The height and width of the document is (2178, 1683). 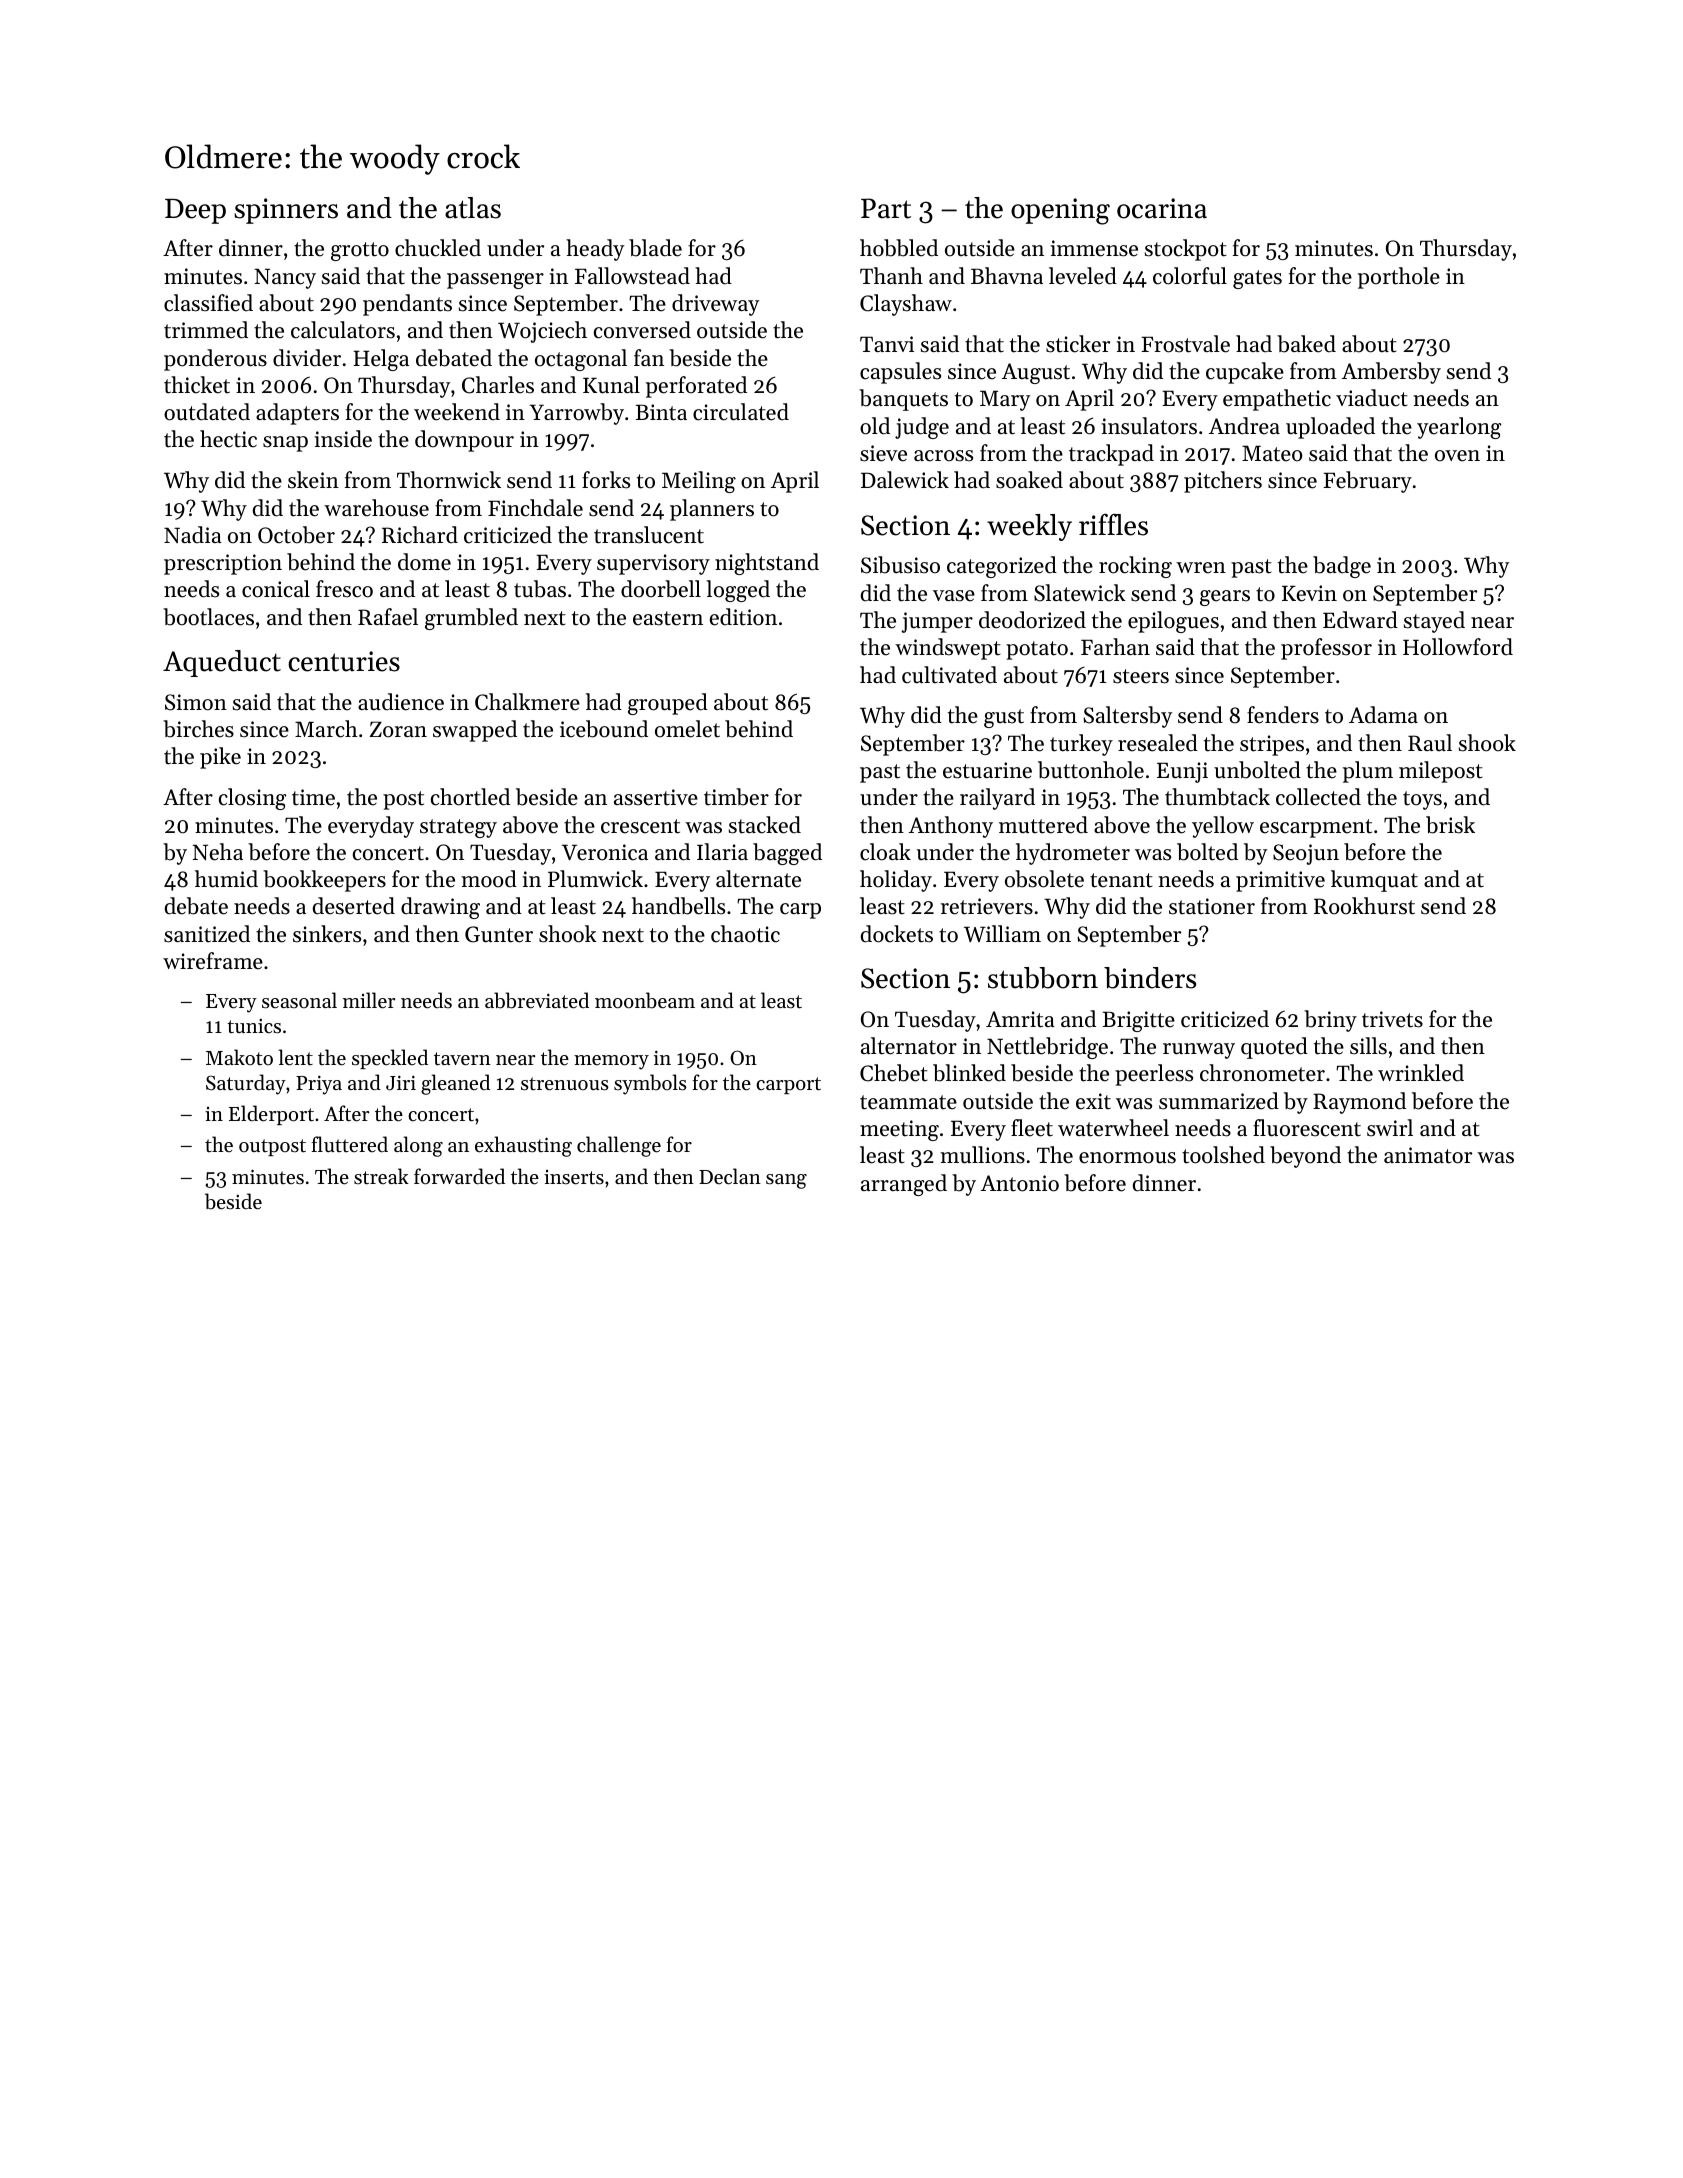 I want to click on opening, so click(x=1060, y=211).
